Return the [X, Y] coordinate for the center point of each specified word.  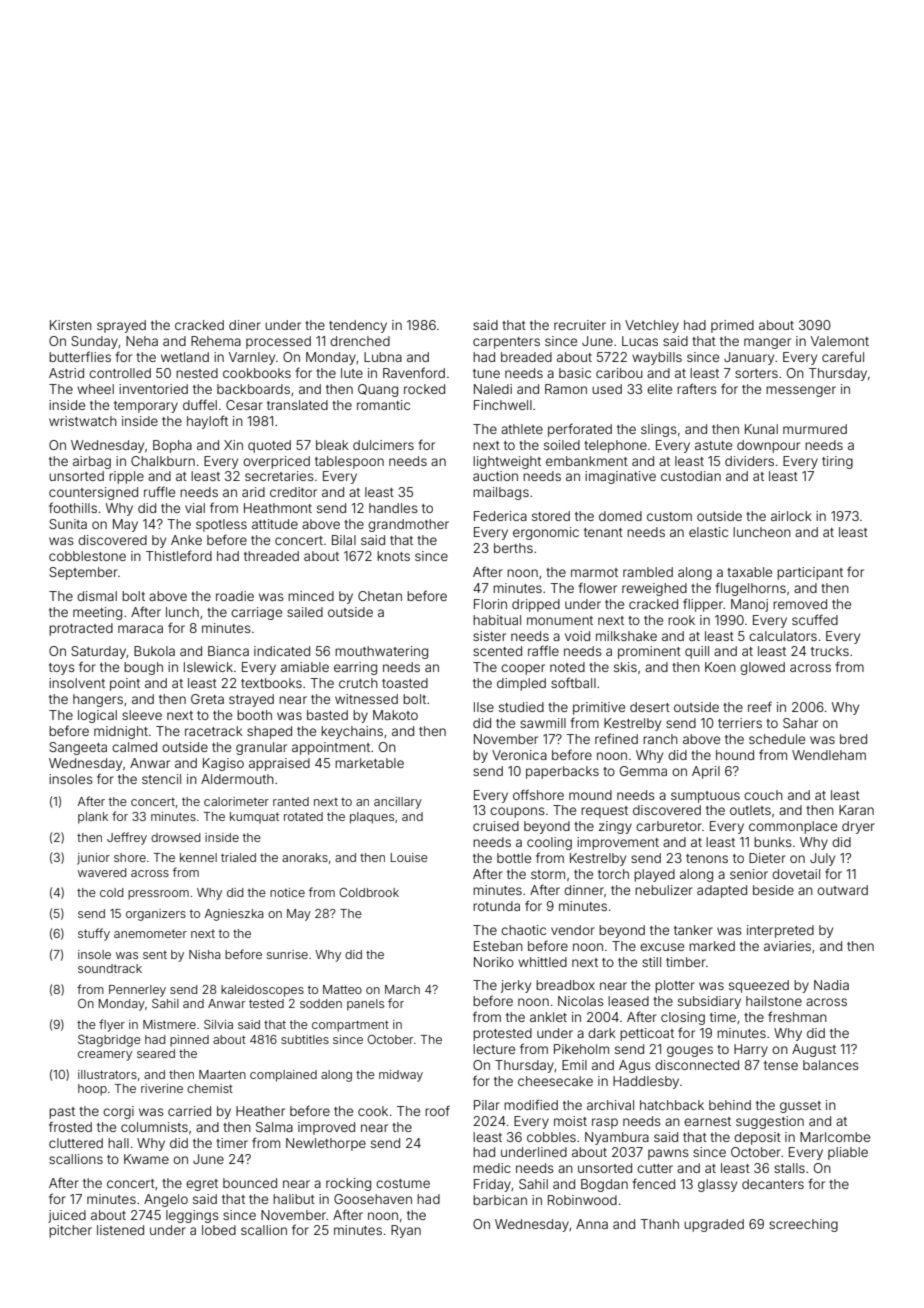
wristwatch [83, 421]
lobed [219, 1230]
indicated [282, 651]
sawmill [543, 723]
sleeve [142, 715]
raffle [543, 650]
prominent [649, 652]
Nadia [831, 985]
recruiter [580, 325]
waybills [657, 358]
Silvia [218, 1024]
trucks [830, 651]
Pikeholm [581, 1049]
